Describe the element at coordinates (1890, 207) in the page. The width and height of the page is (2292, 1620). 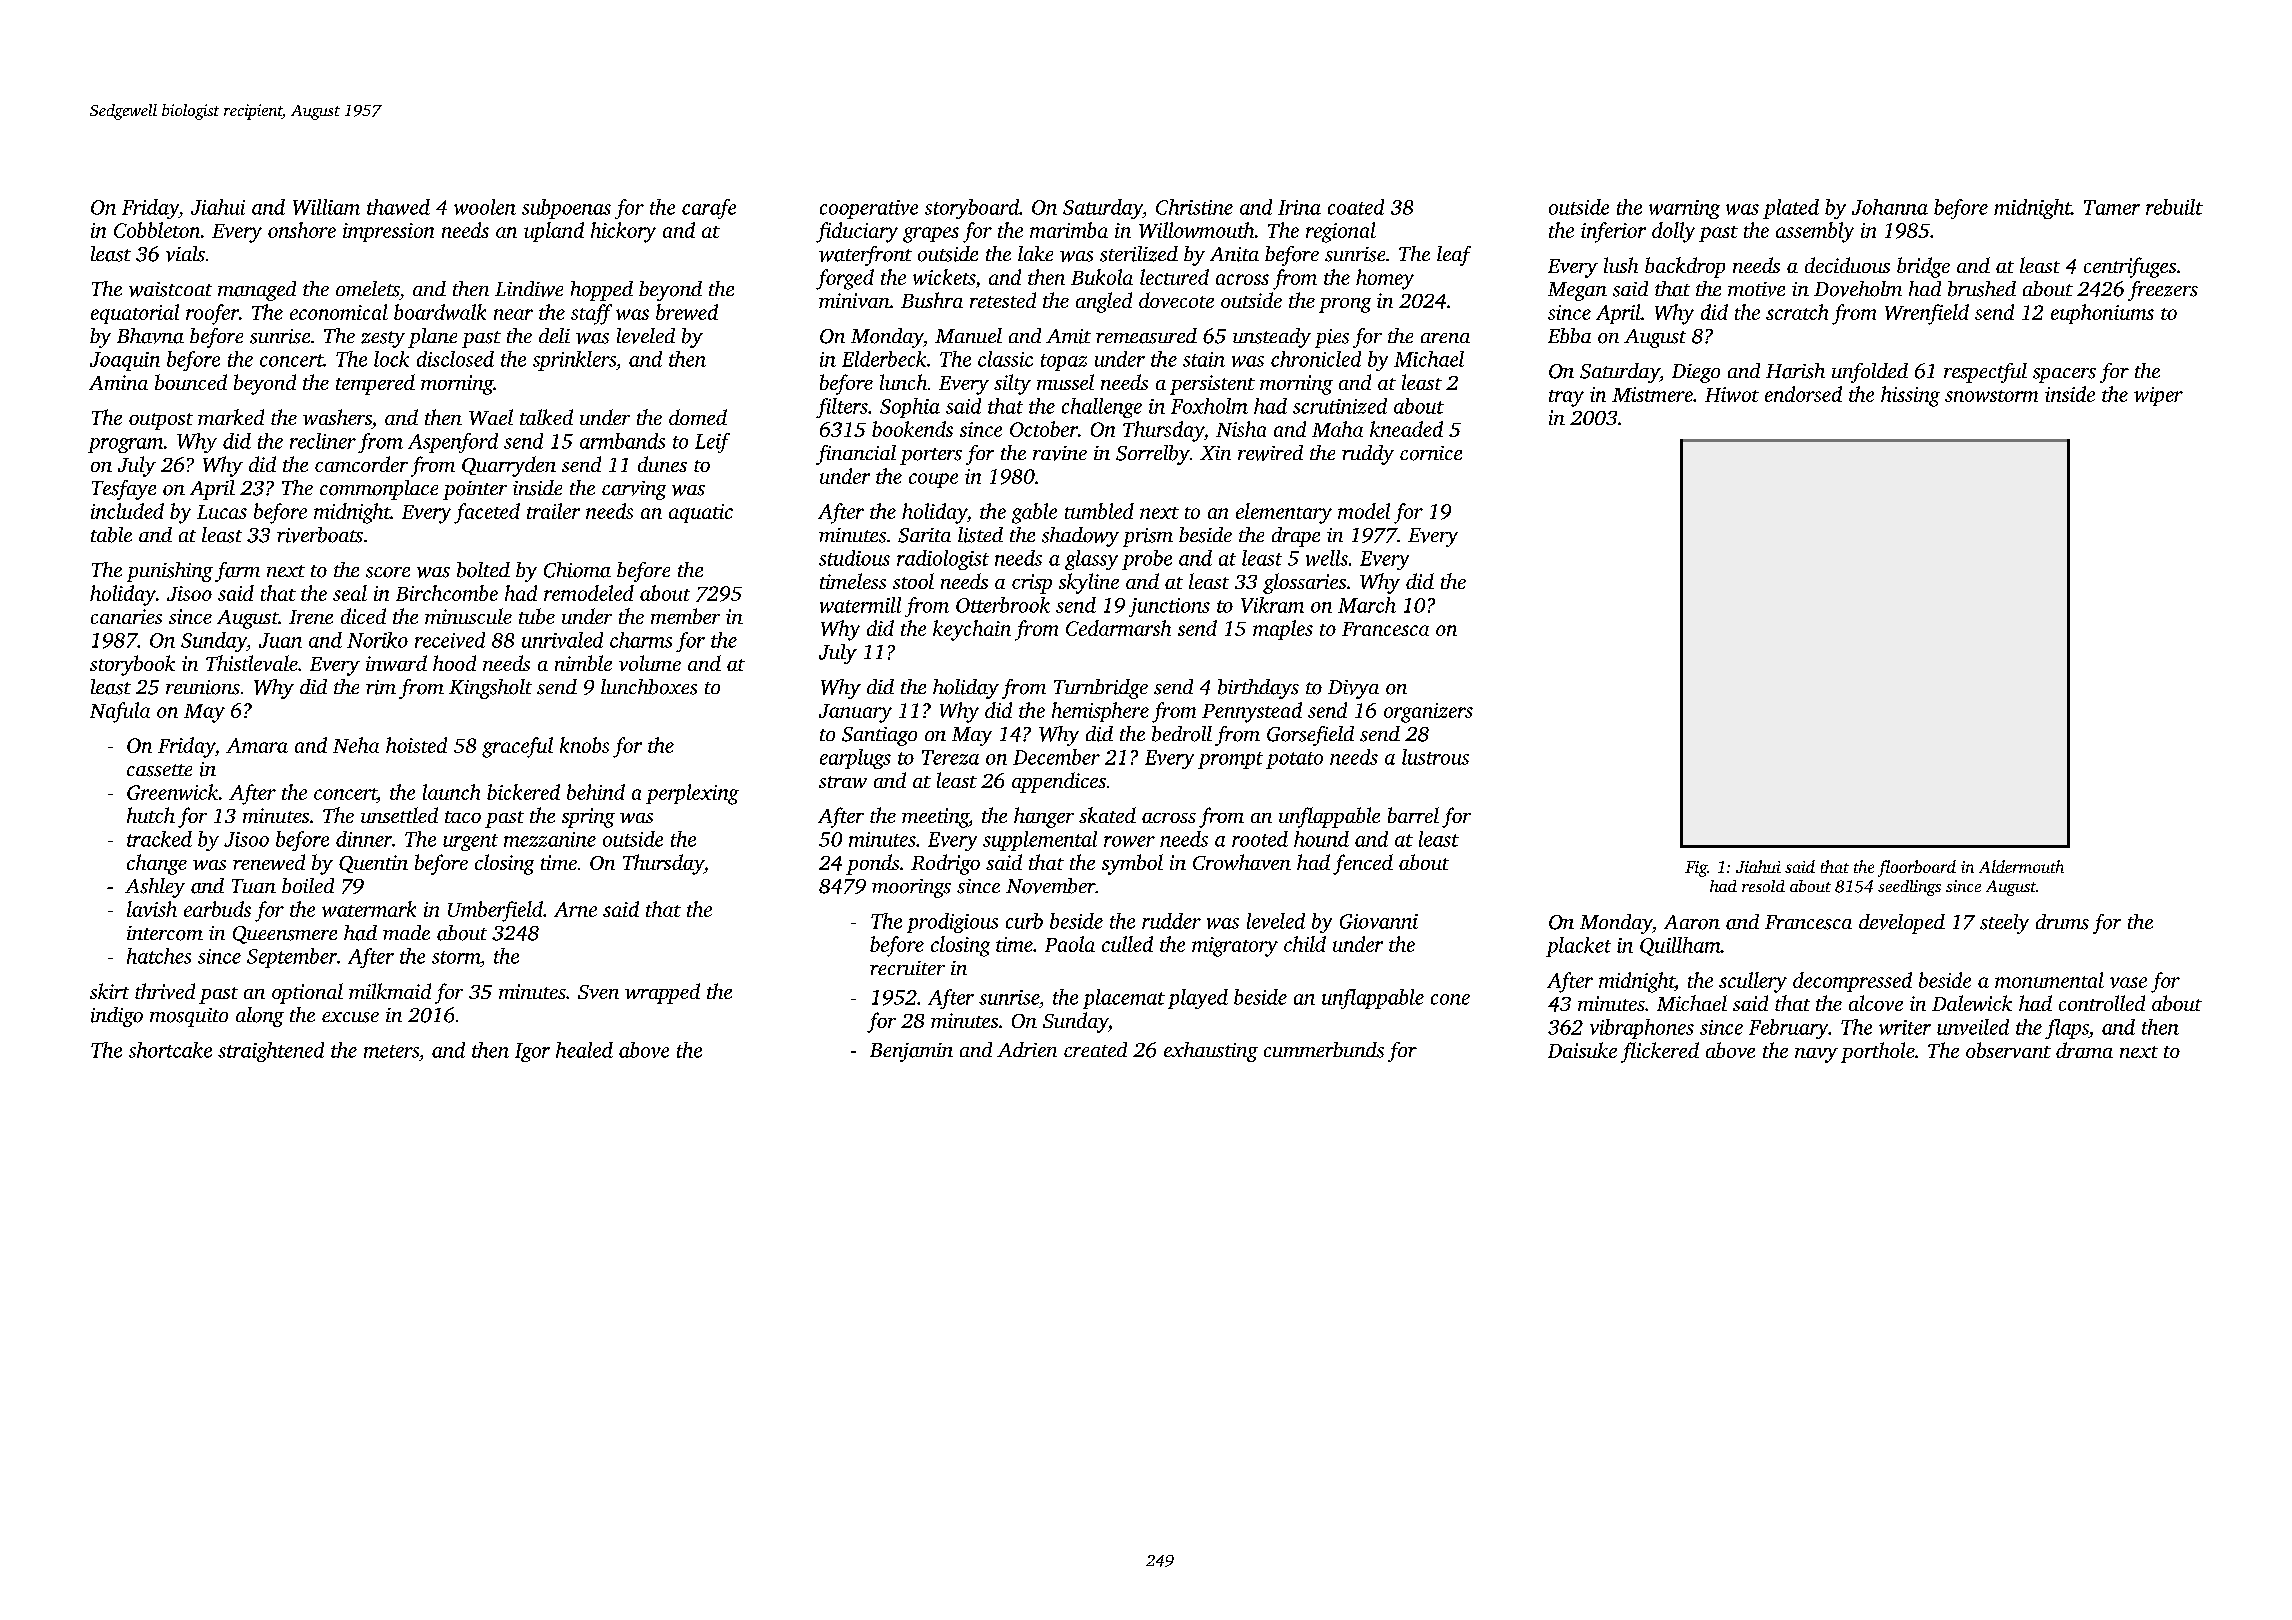
I see `Johanna` at that location.
